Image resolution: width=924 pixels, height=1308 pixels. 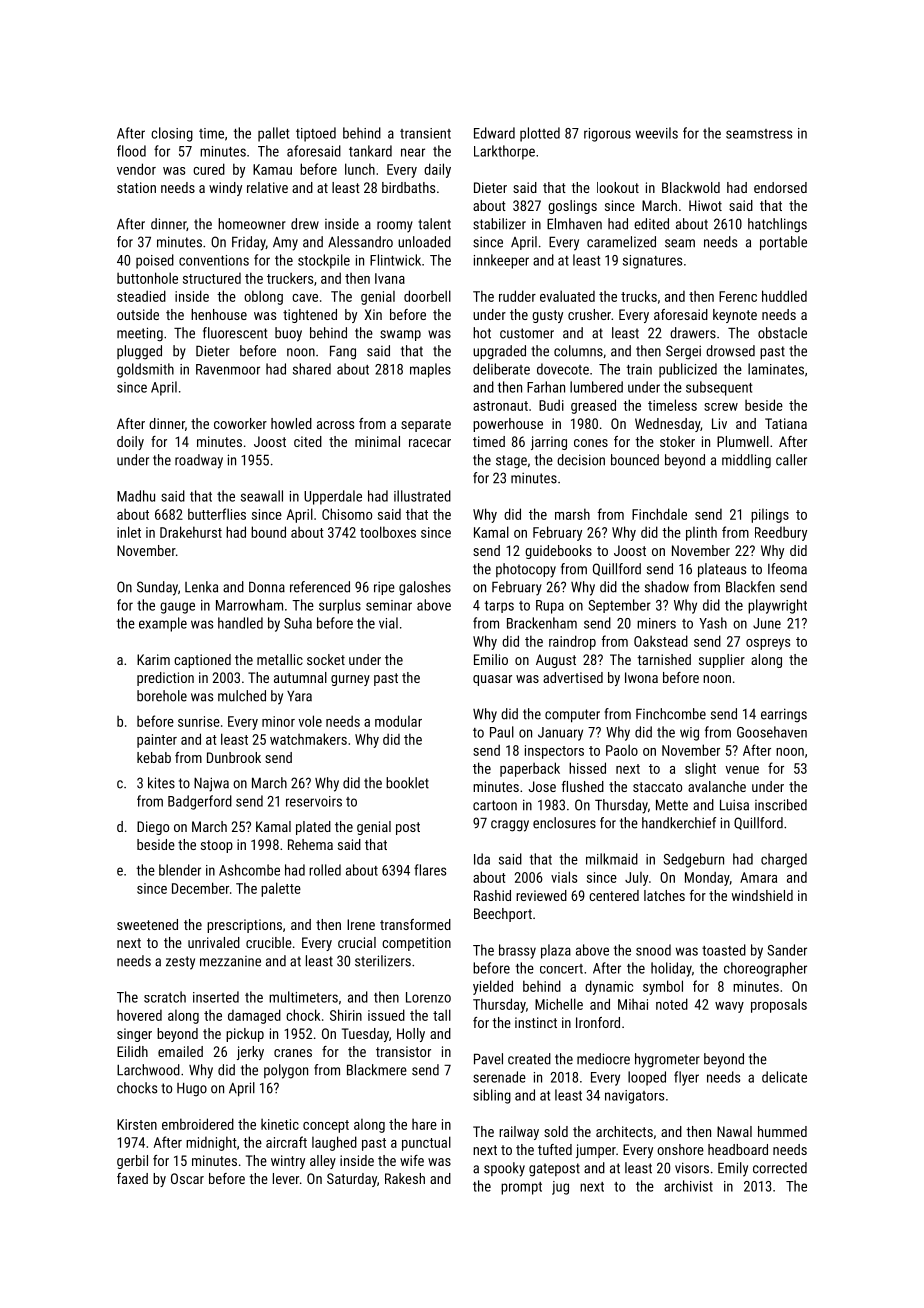 What do you see at coordinates (132, 1051) in the screenshot?
I see `Eilidh` at bounding box center [132, 1051].
